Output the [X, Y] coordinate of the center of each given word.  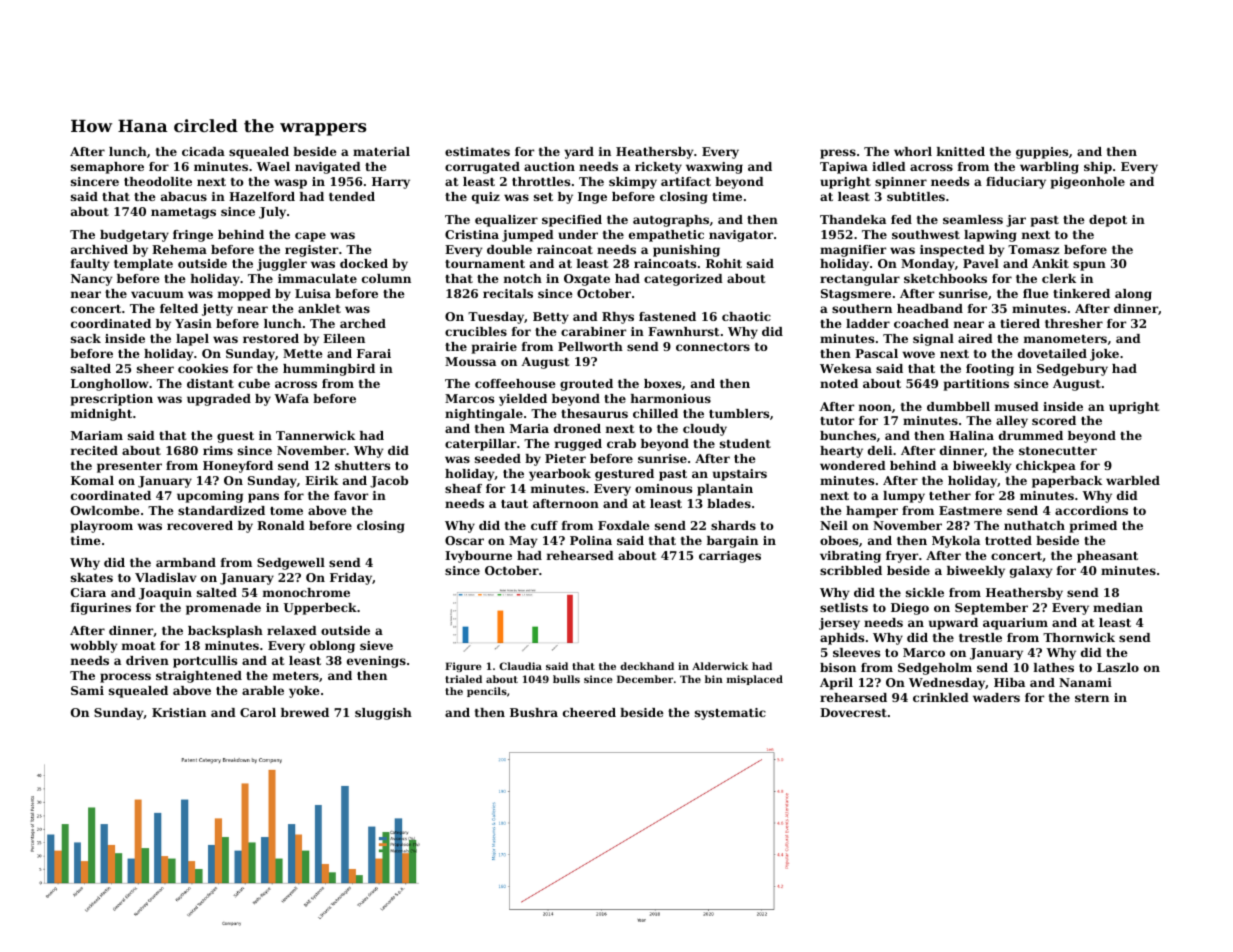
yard [579, 153]
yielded [523, 400]
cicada [203, 151]
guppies [1042, 153]
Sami [87, 690]
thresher [1074, 323]
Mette [303, 353]
